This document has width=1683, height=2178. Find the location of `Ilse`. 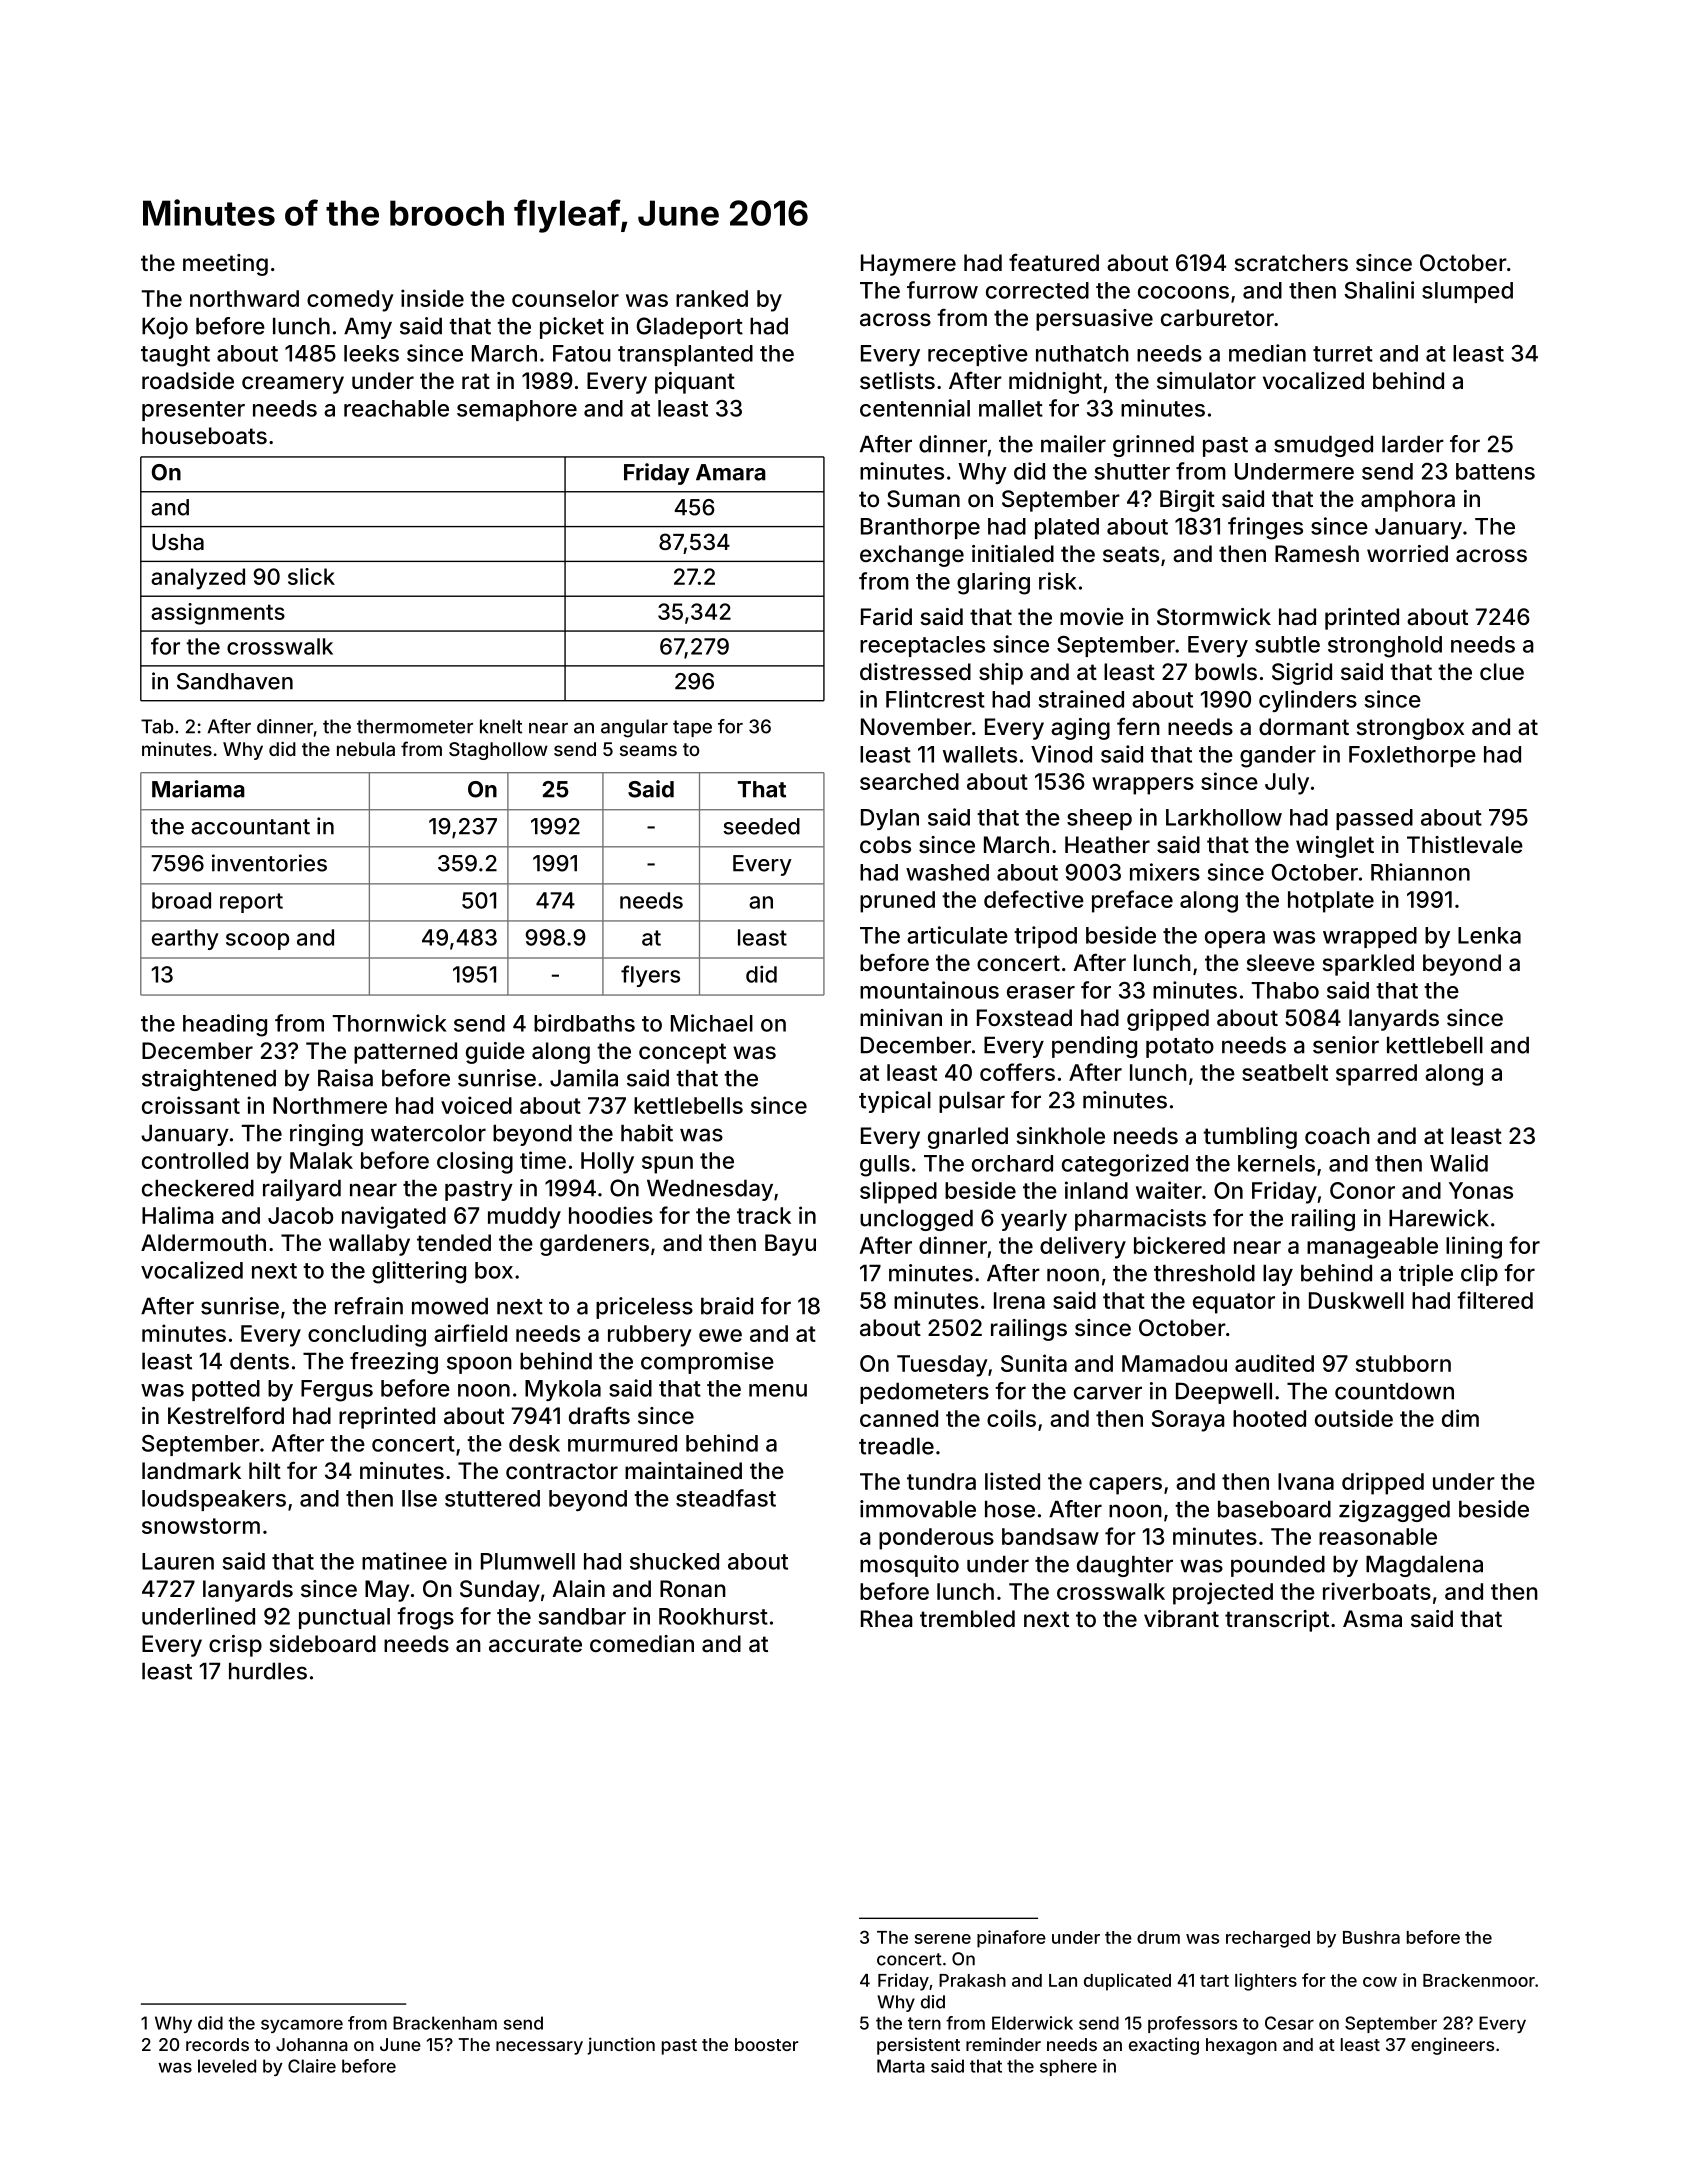

Ilse is located at coordinates (419, 1498).
